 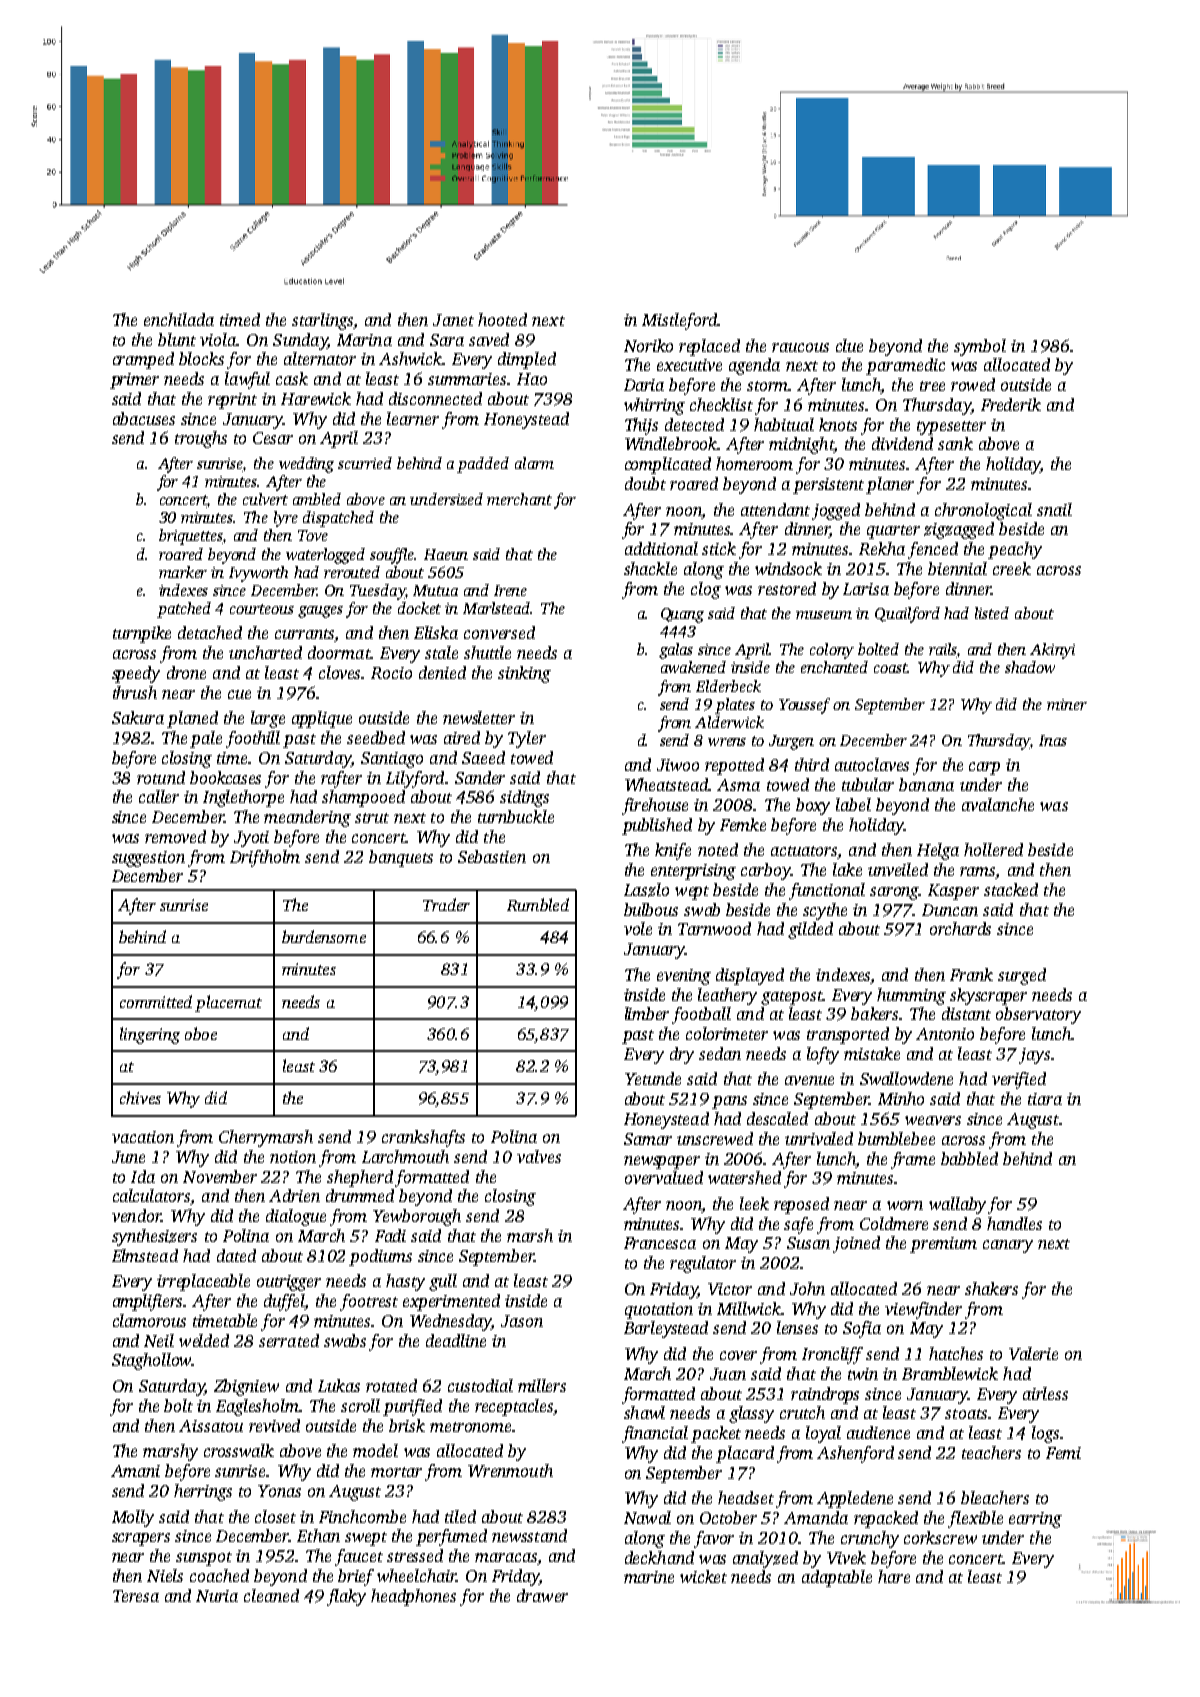 I want to click on hooted, so click(x=502, y=319).
